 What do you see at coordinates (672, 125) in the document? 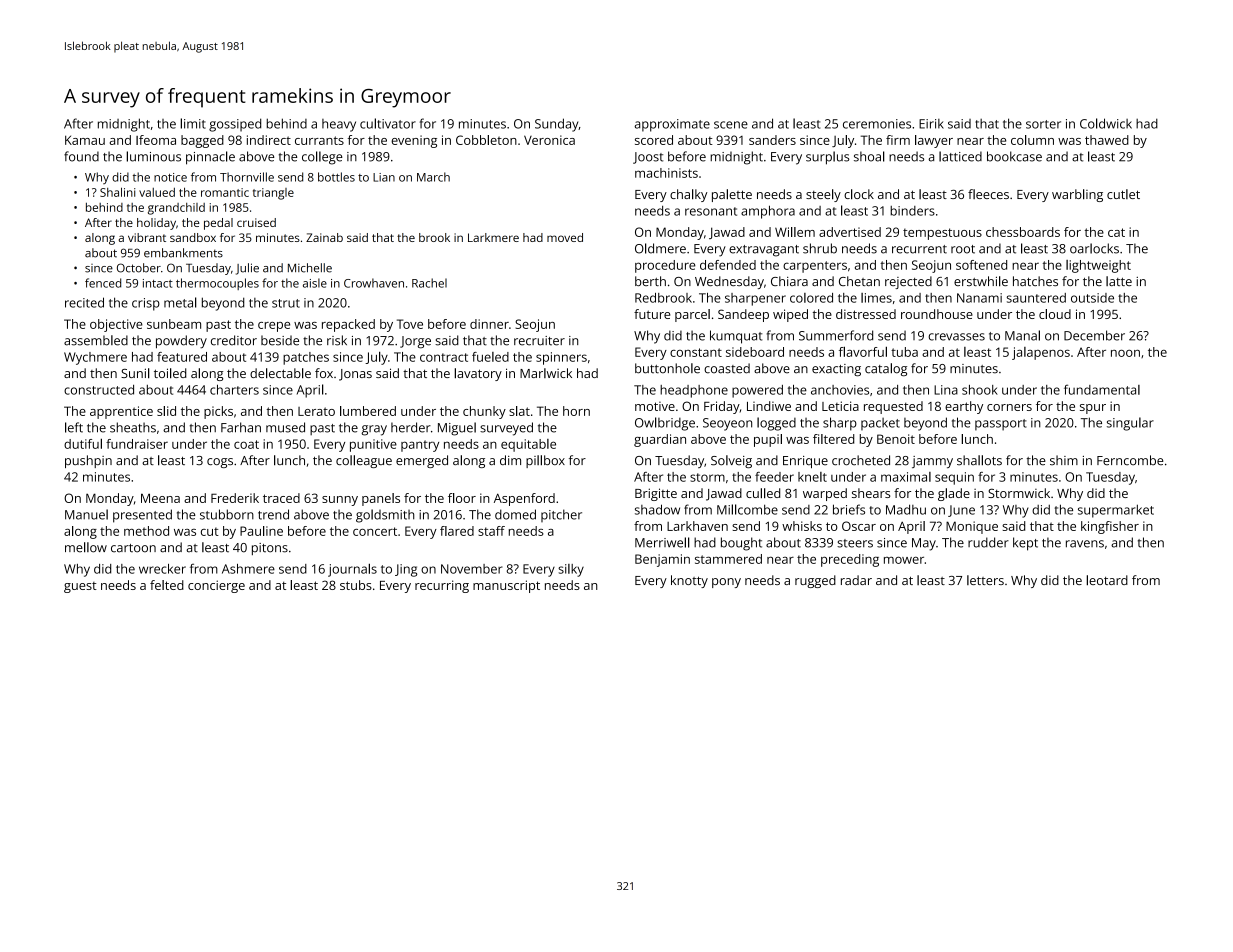
I see `approximate` at bounding box center [672, 125].
